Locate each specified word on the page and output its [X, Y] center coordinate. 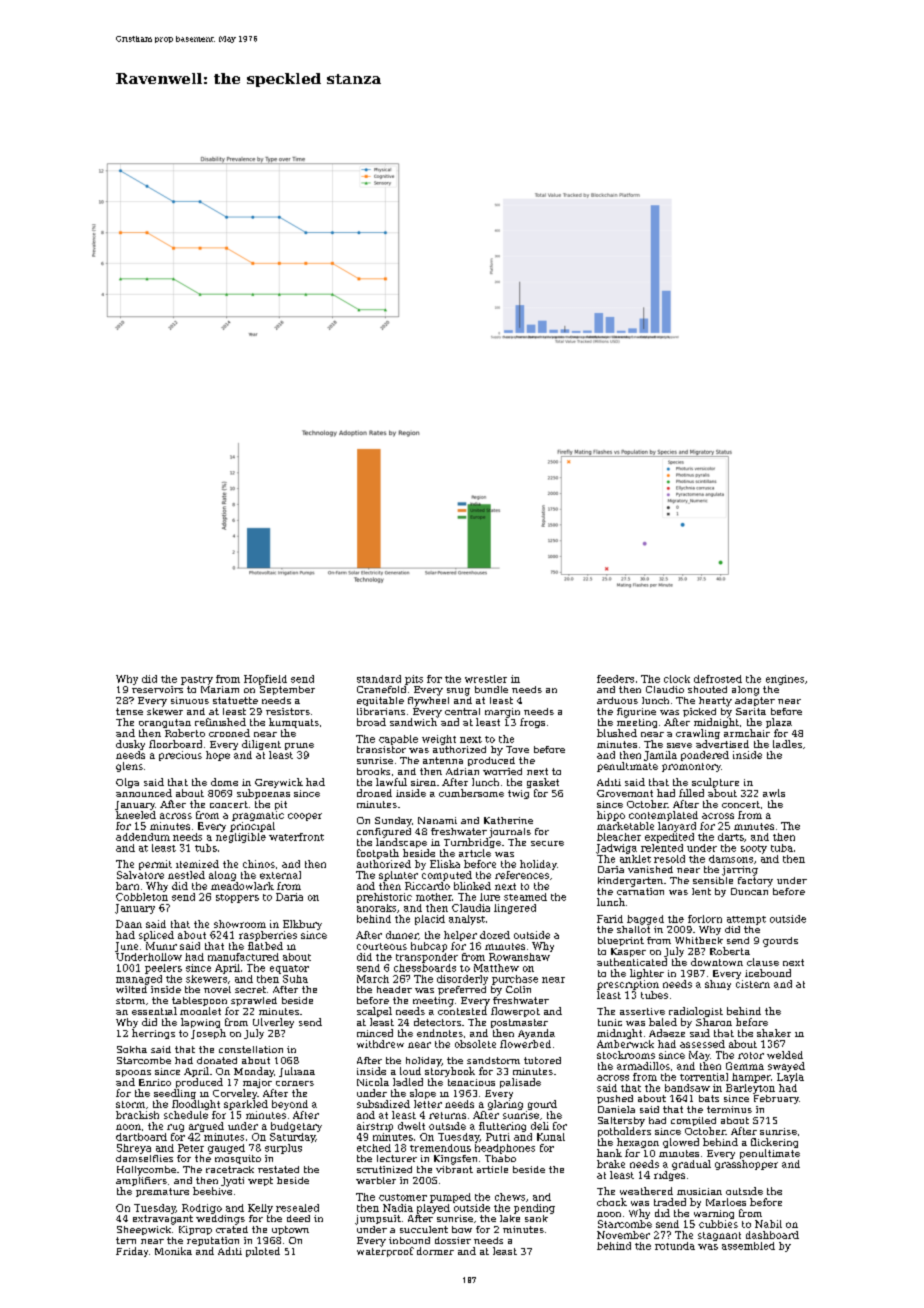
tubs [206, 848]
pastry [197, 680]
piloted [263, 1252]
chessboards [425, 968]
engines [785, 680]
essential [154, 1011]
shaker [774, 1033]
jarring [740, 871]
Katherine [508, 820]
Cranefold [381, 689]
